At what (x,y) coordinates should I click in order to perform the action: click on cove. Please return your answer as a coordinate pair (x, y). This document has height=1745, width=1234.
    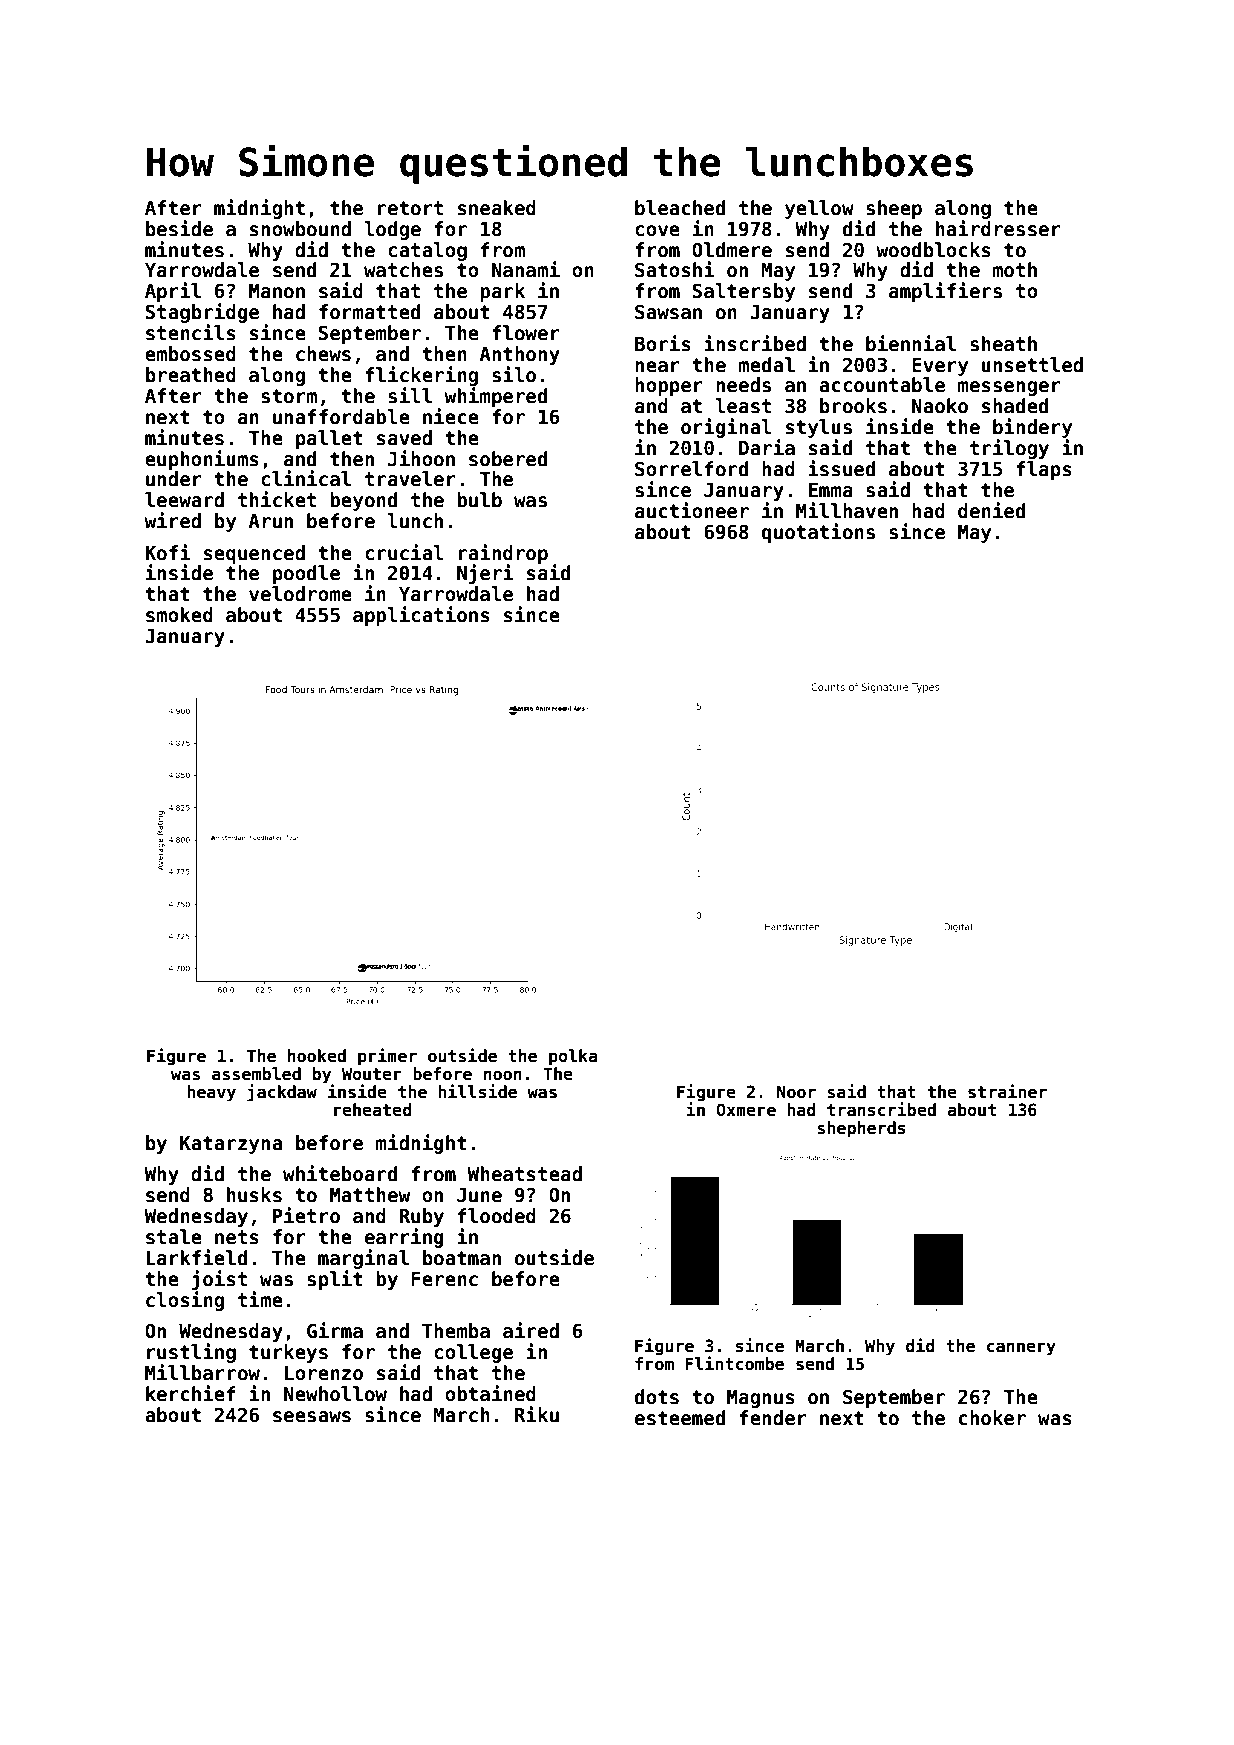
    Looking at the image, I should click on (657, 231).
